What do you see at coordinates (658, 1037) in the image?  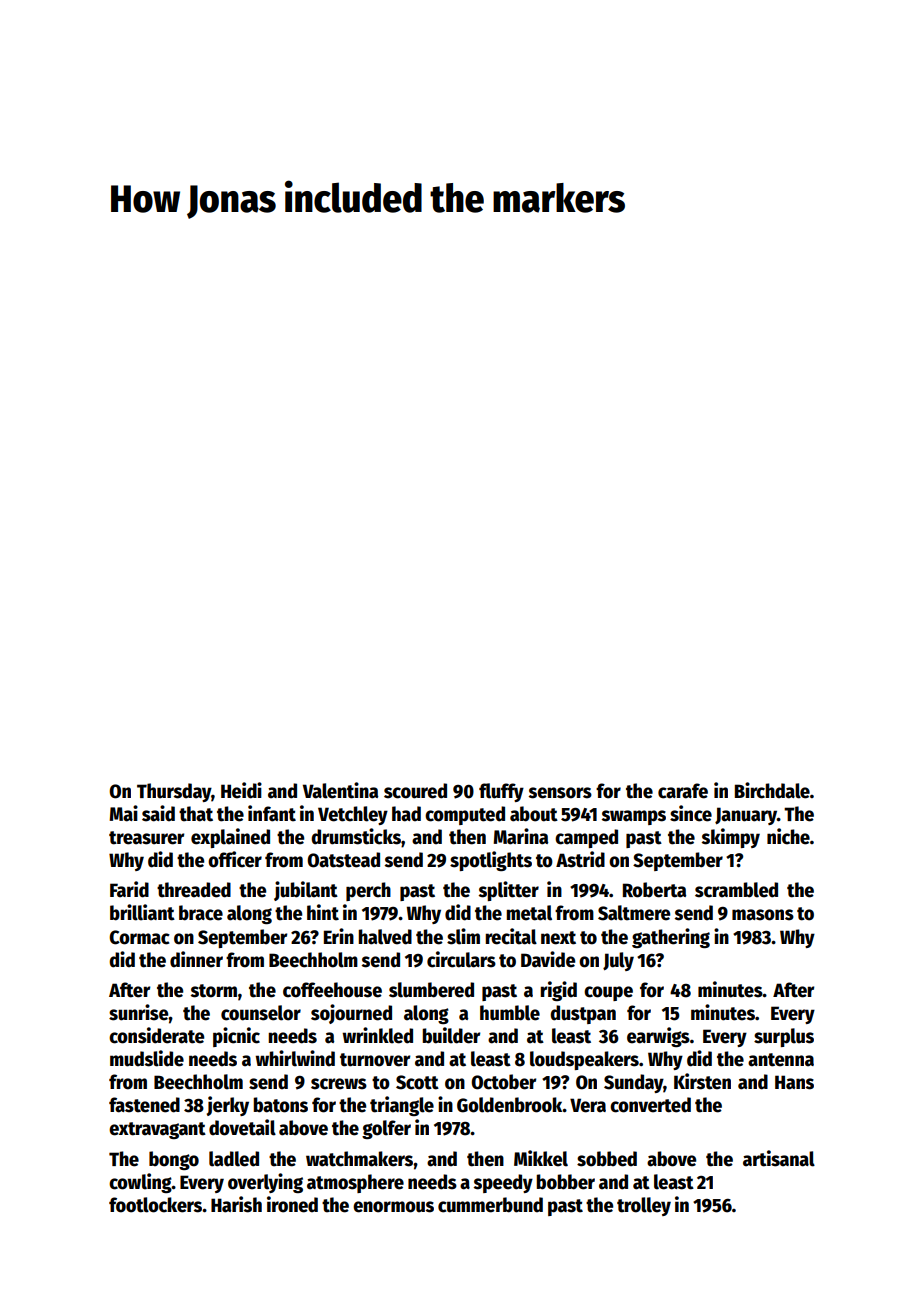 I see `earwigs` at bounding box center [658, 1037].
